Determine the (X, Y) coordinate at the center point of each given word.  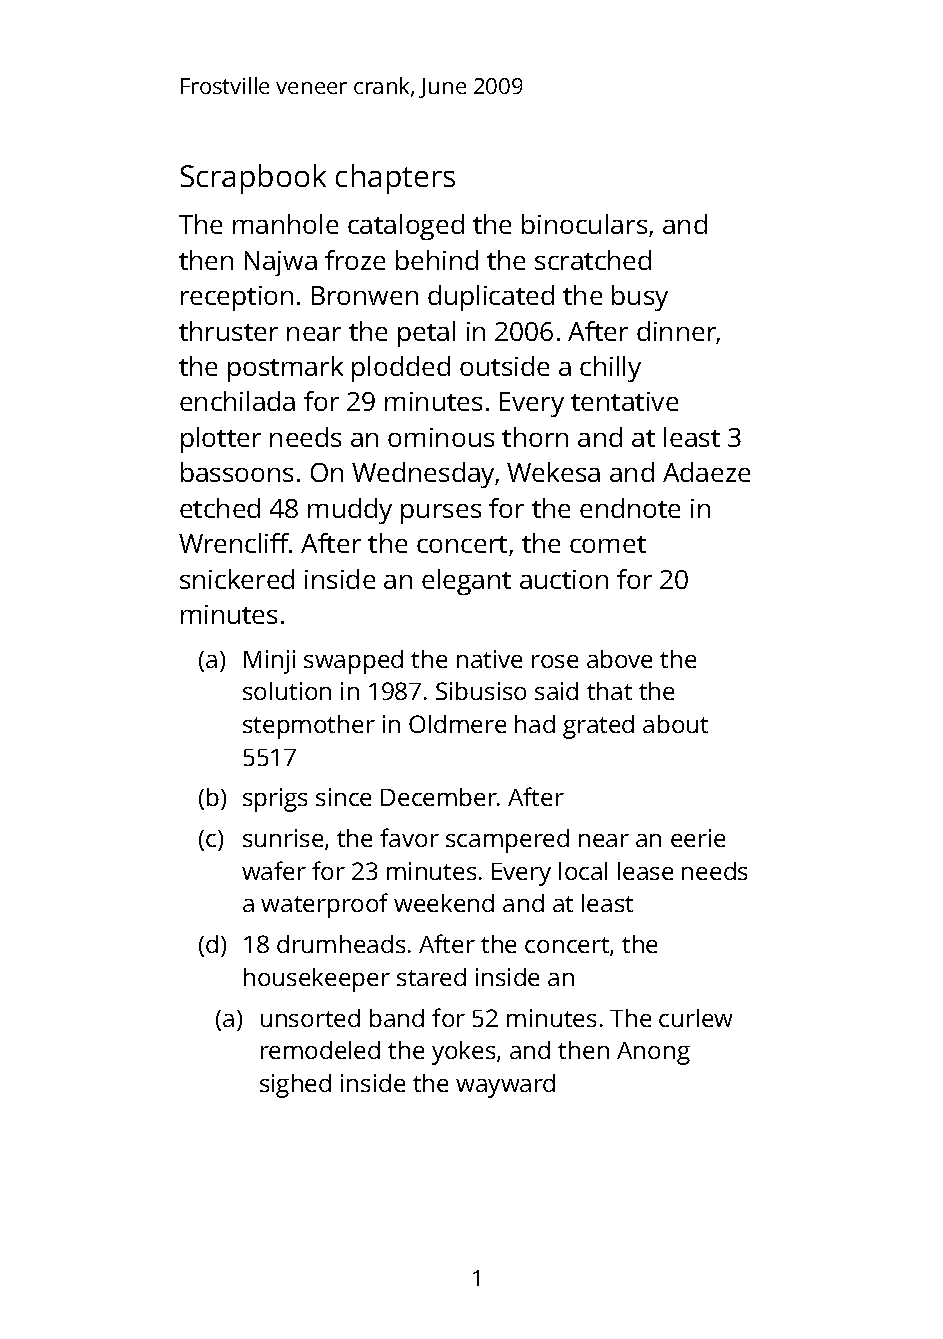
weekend (444, 903)
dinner (677, 332)
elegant (466, 582)
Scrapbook (253, 179)
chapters (395, 179)
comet (608, 544)
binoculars (584, 224)
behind (437, 260)
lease (645, 871)
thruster (228, 331)
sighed (295, 1086)
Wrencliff (234, 543)
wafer (274, 870)
